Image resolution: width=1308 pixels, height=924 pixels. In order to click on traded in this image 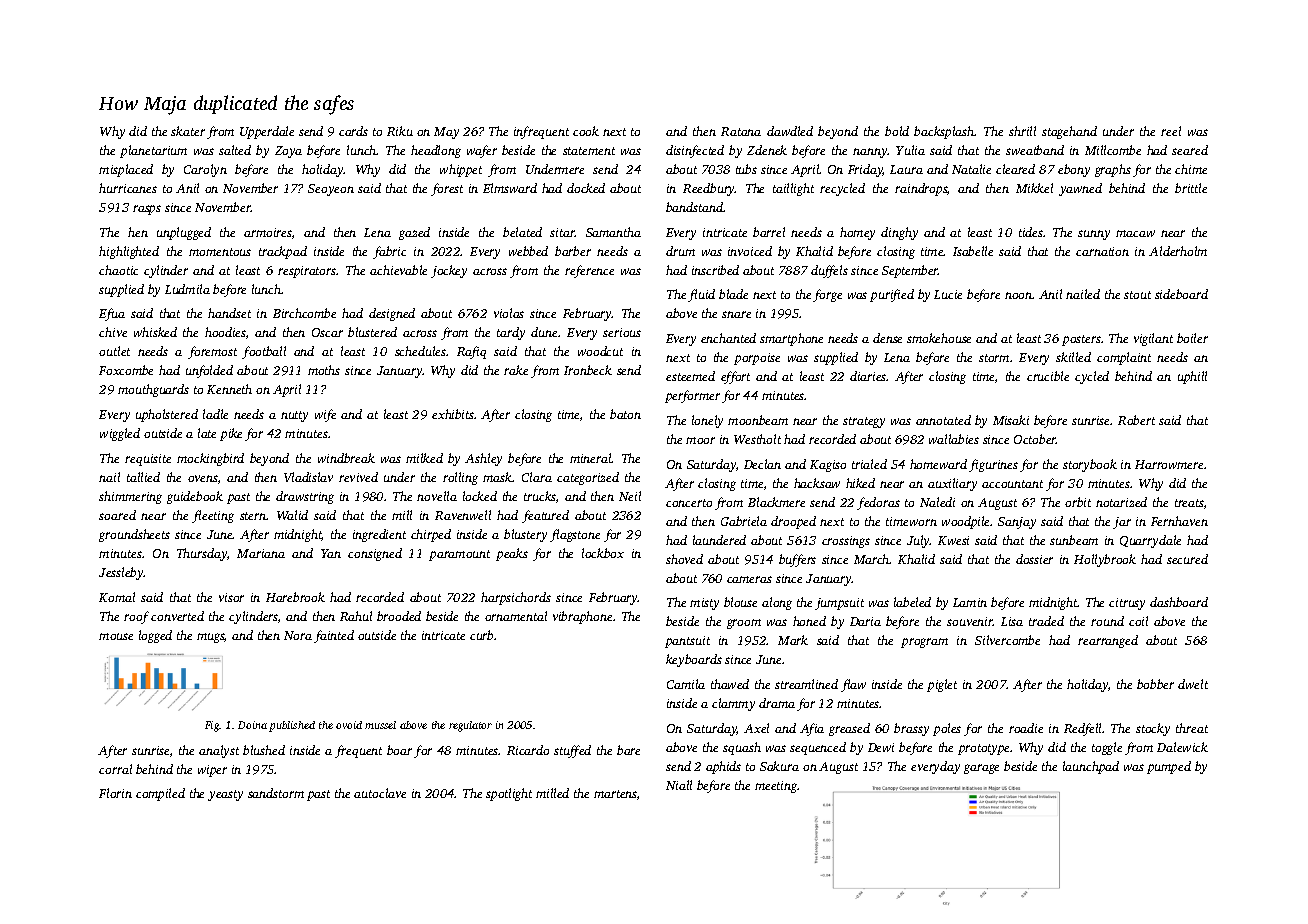, I will do `click(1046, 621)`.
